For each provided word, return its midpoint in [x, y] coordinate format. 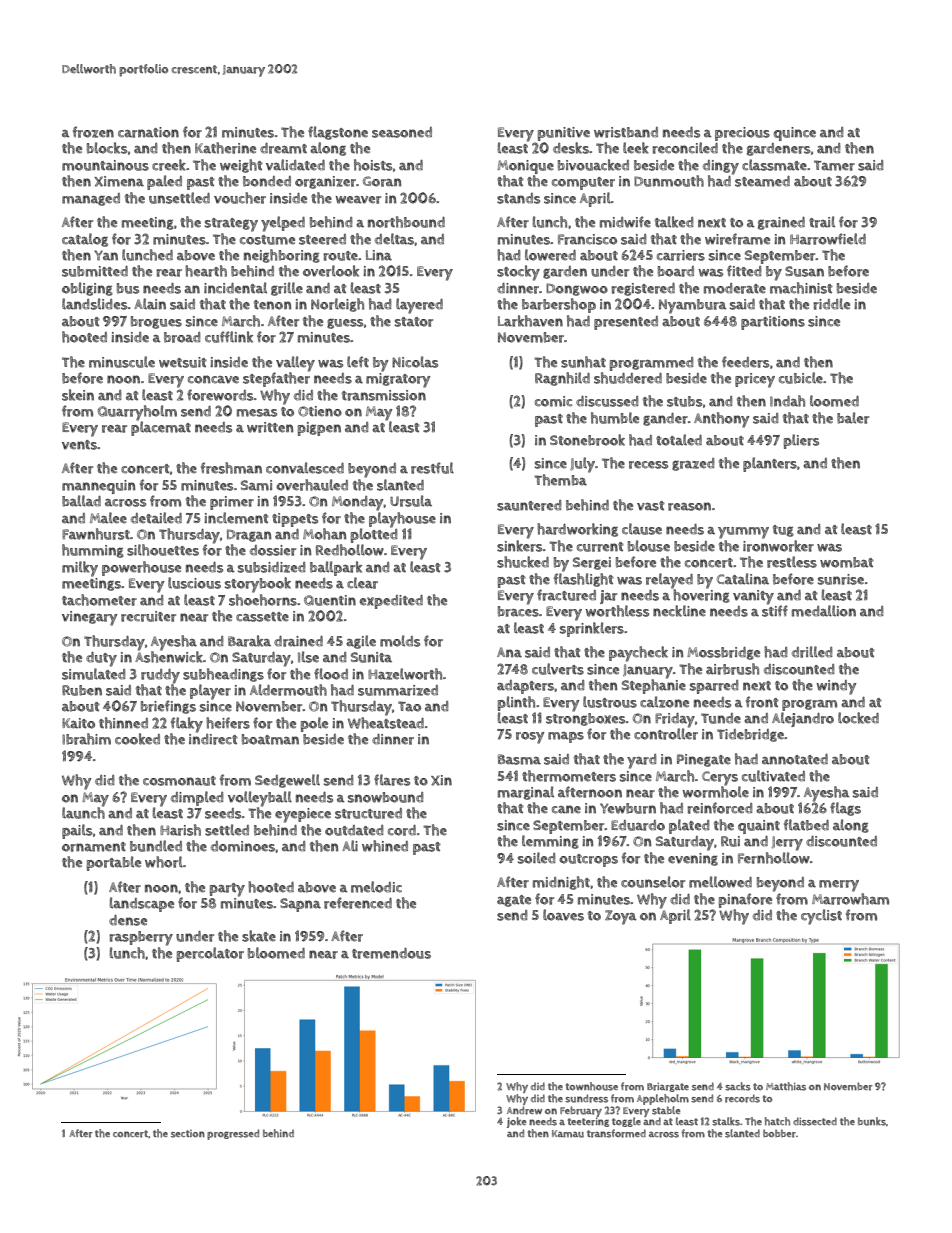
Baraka [249, 641]
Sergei [592, 563]
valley [295, 364]
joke [516, 1122]
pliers [801, 441]
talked [674, 222]
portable [114, 863]
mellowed [720, 882]
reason [689, 506]
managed [91, 199]
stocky [518, 273]
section [188, 1134]
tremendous [391, 953]
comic [553, 401]
